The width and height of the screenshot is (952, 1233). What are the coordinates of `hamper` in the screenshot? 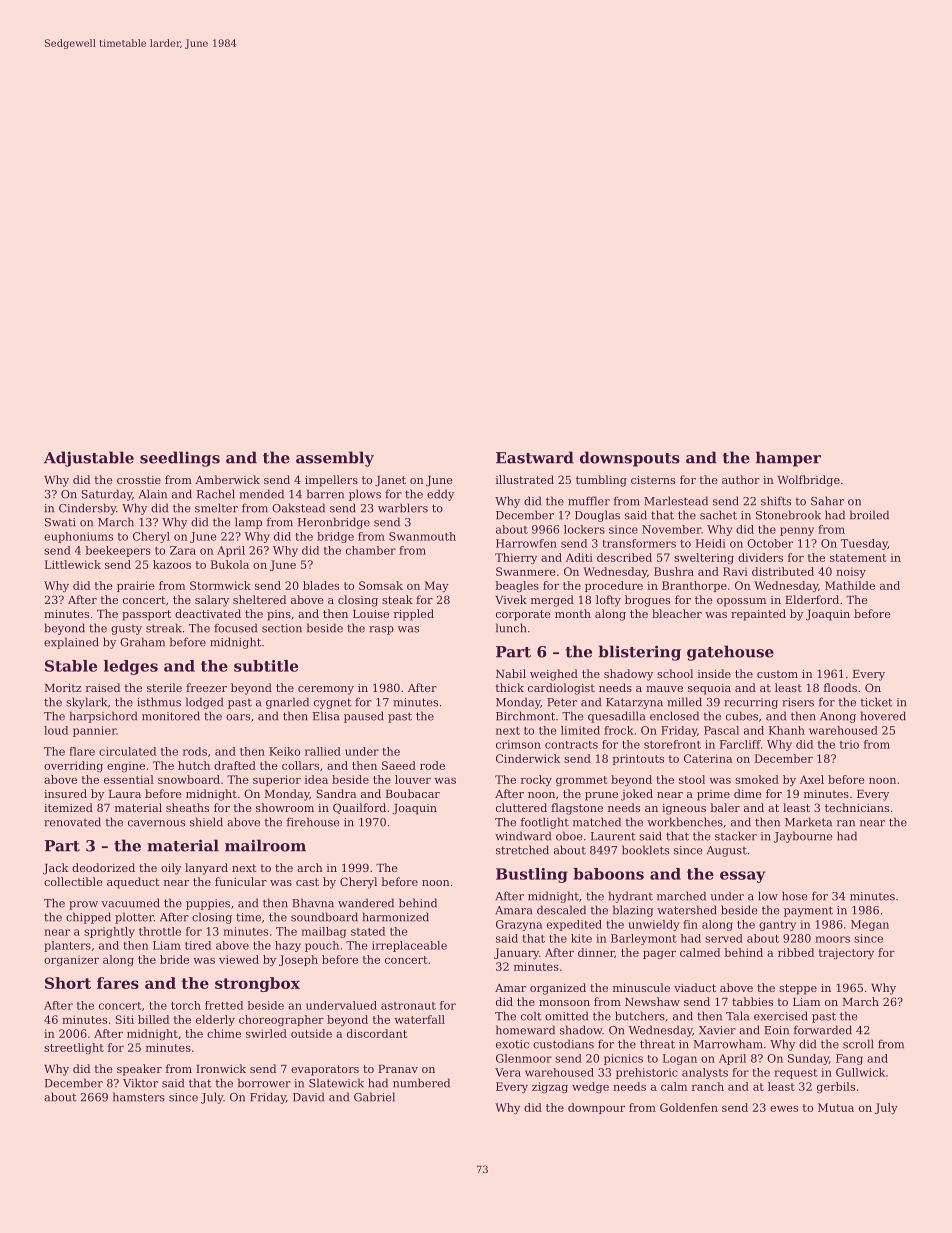 It's located at (788, 459).
